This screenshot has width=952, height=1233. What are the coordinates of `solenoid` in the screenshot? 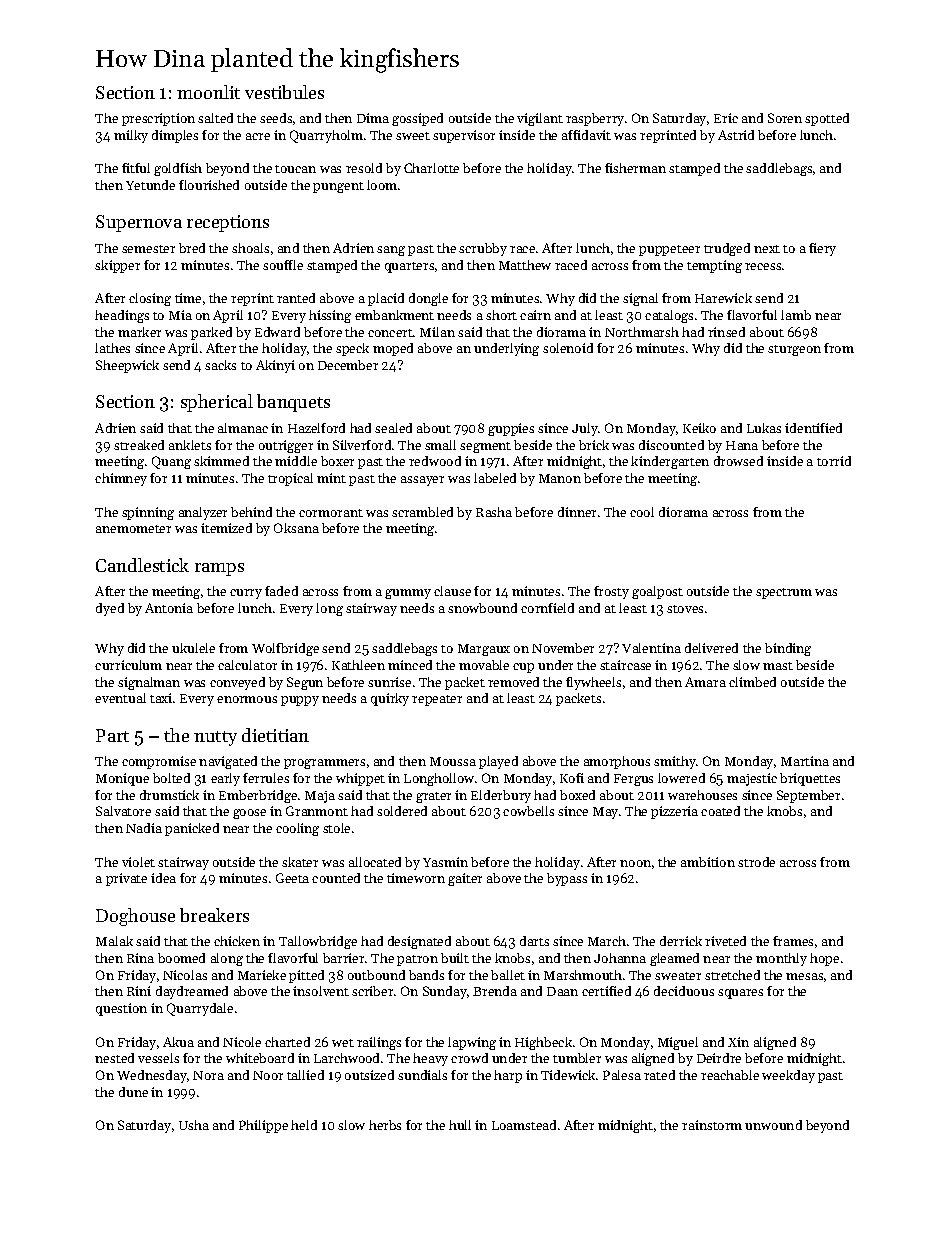 It's located at (568, 348).
